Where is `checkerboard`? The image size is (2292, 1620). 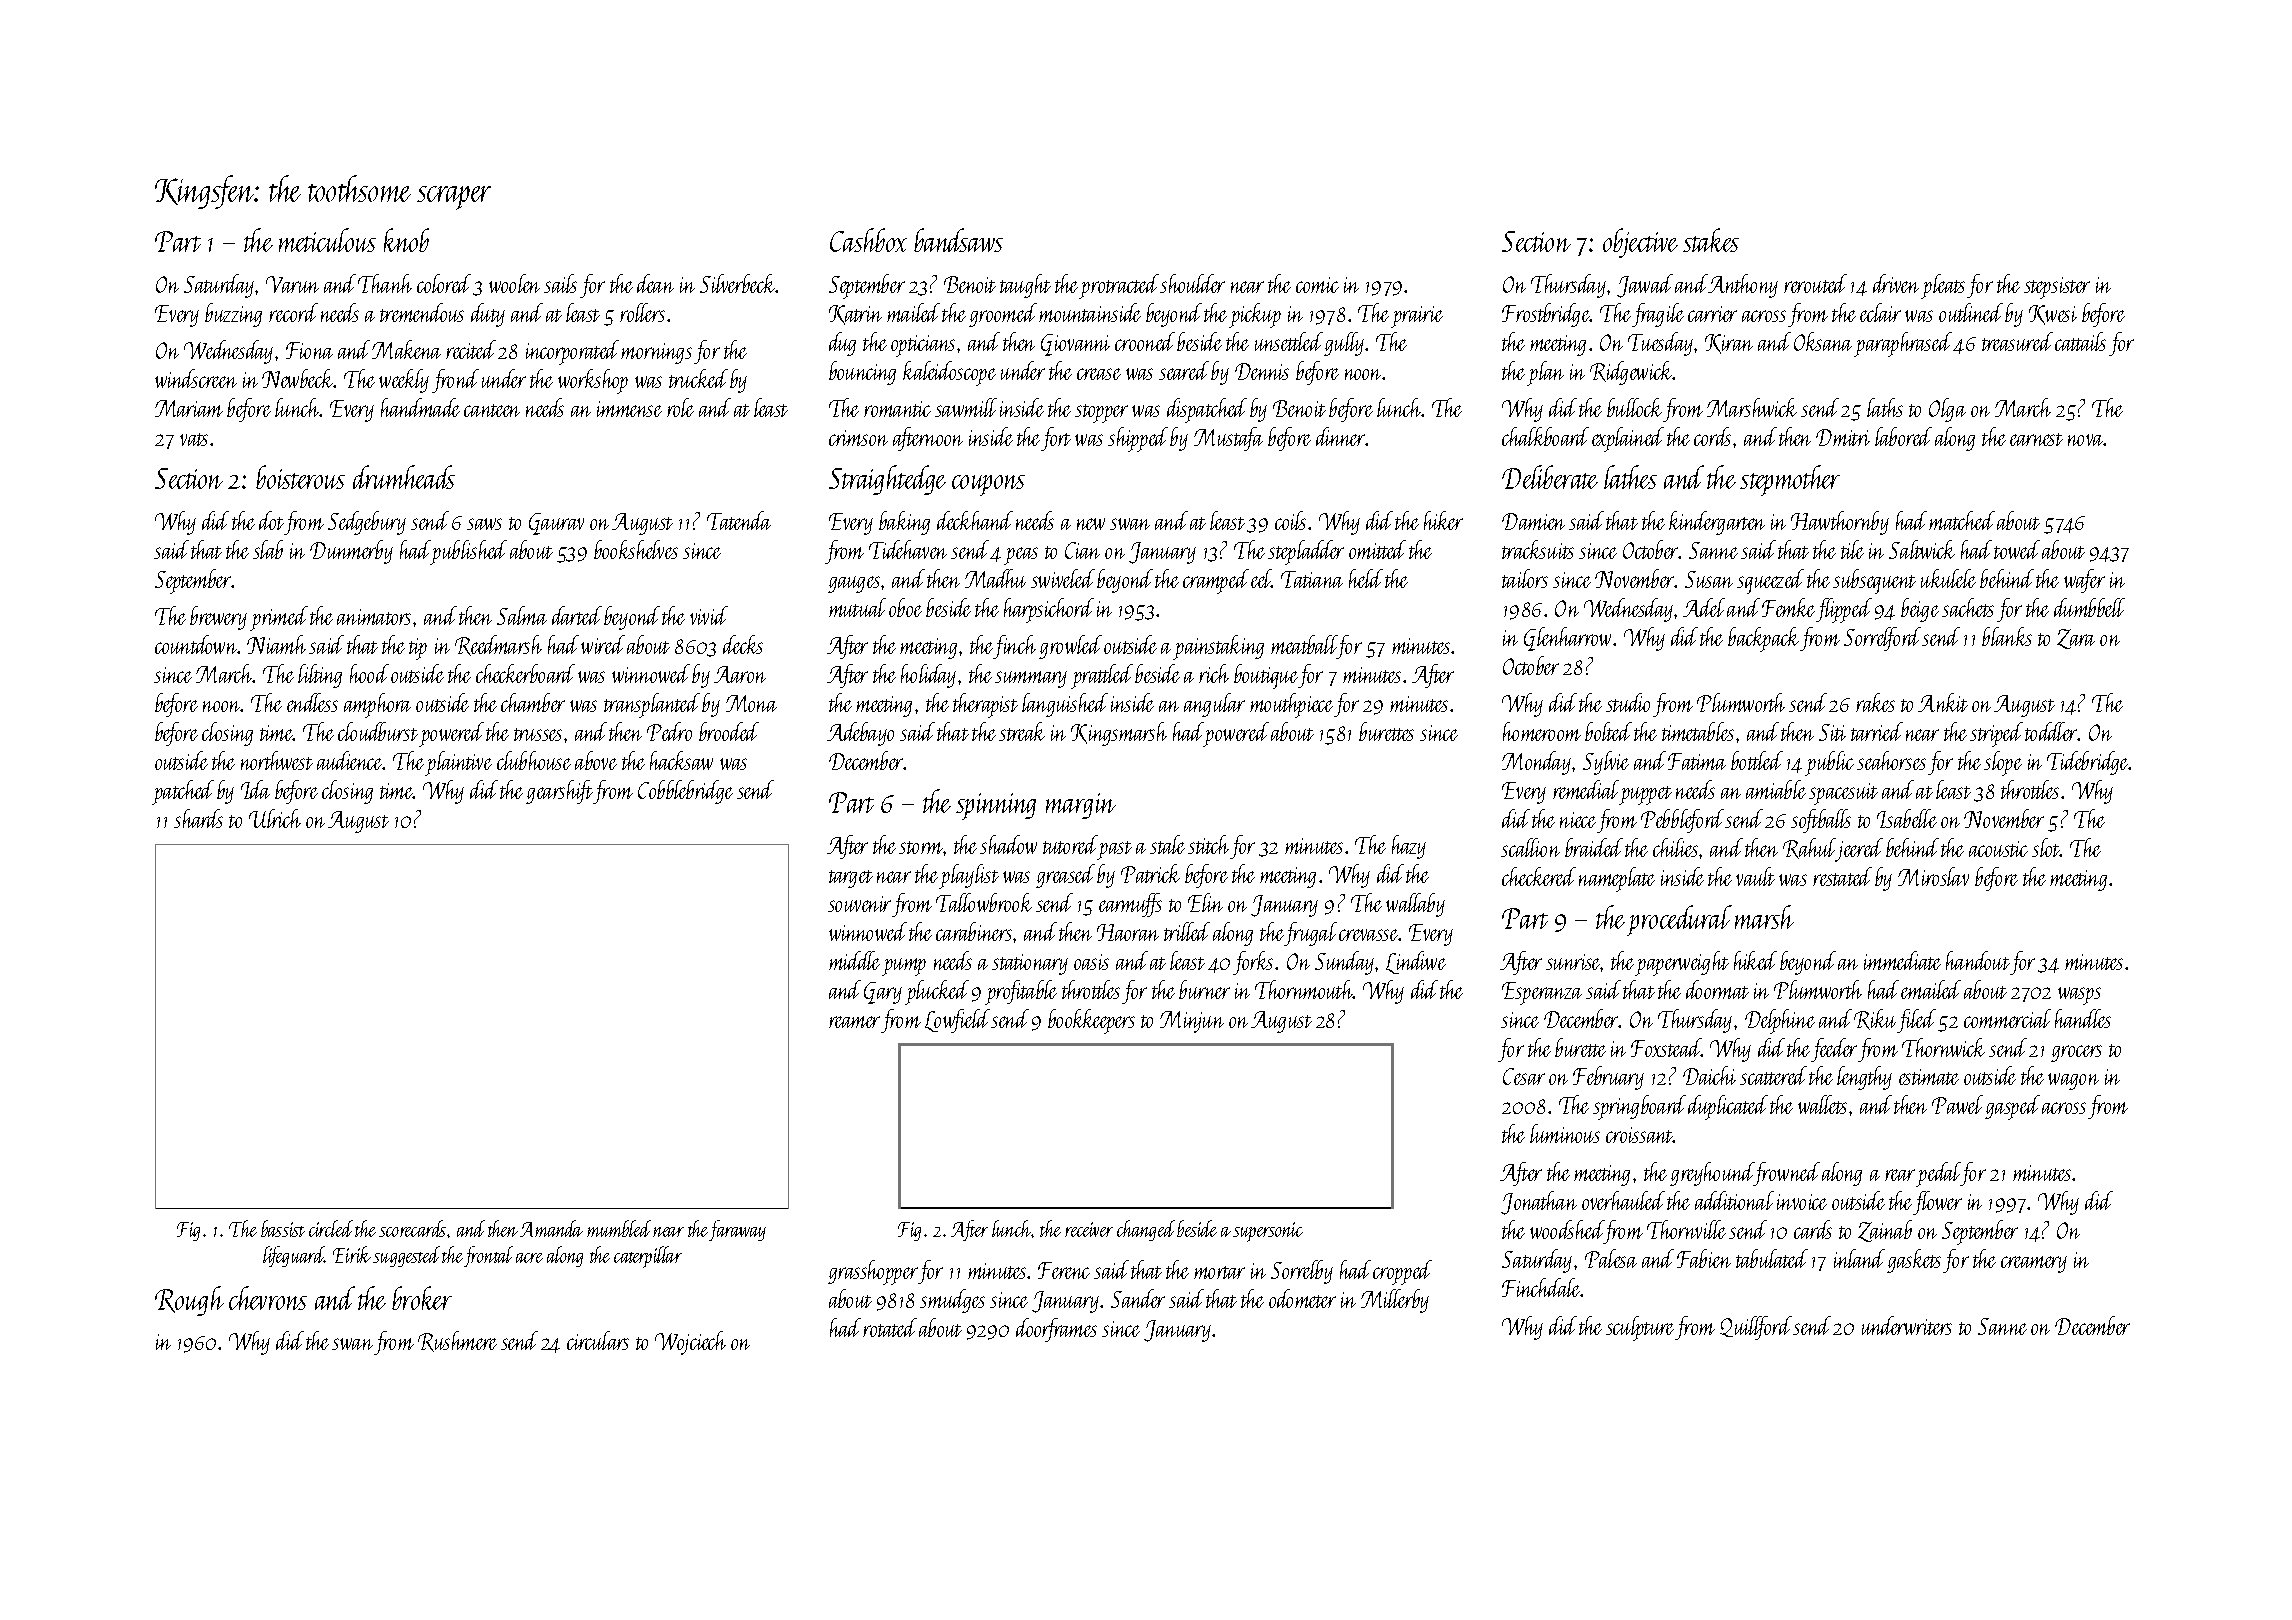 checkerboard is located at coordinates (525, 673).
